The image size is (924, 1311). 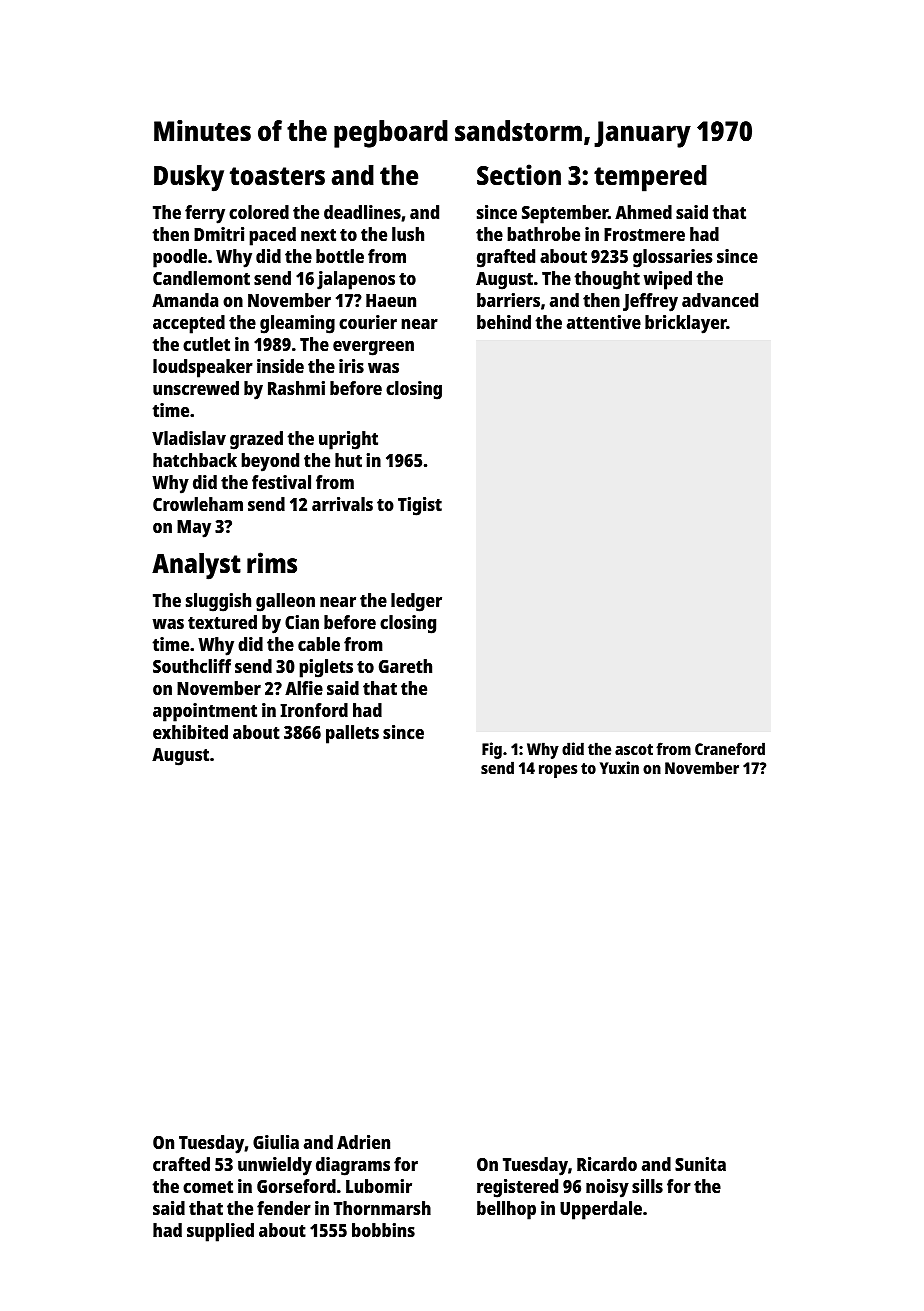 I want to click on Craneford, so click(x=730, y=748).
